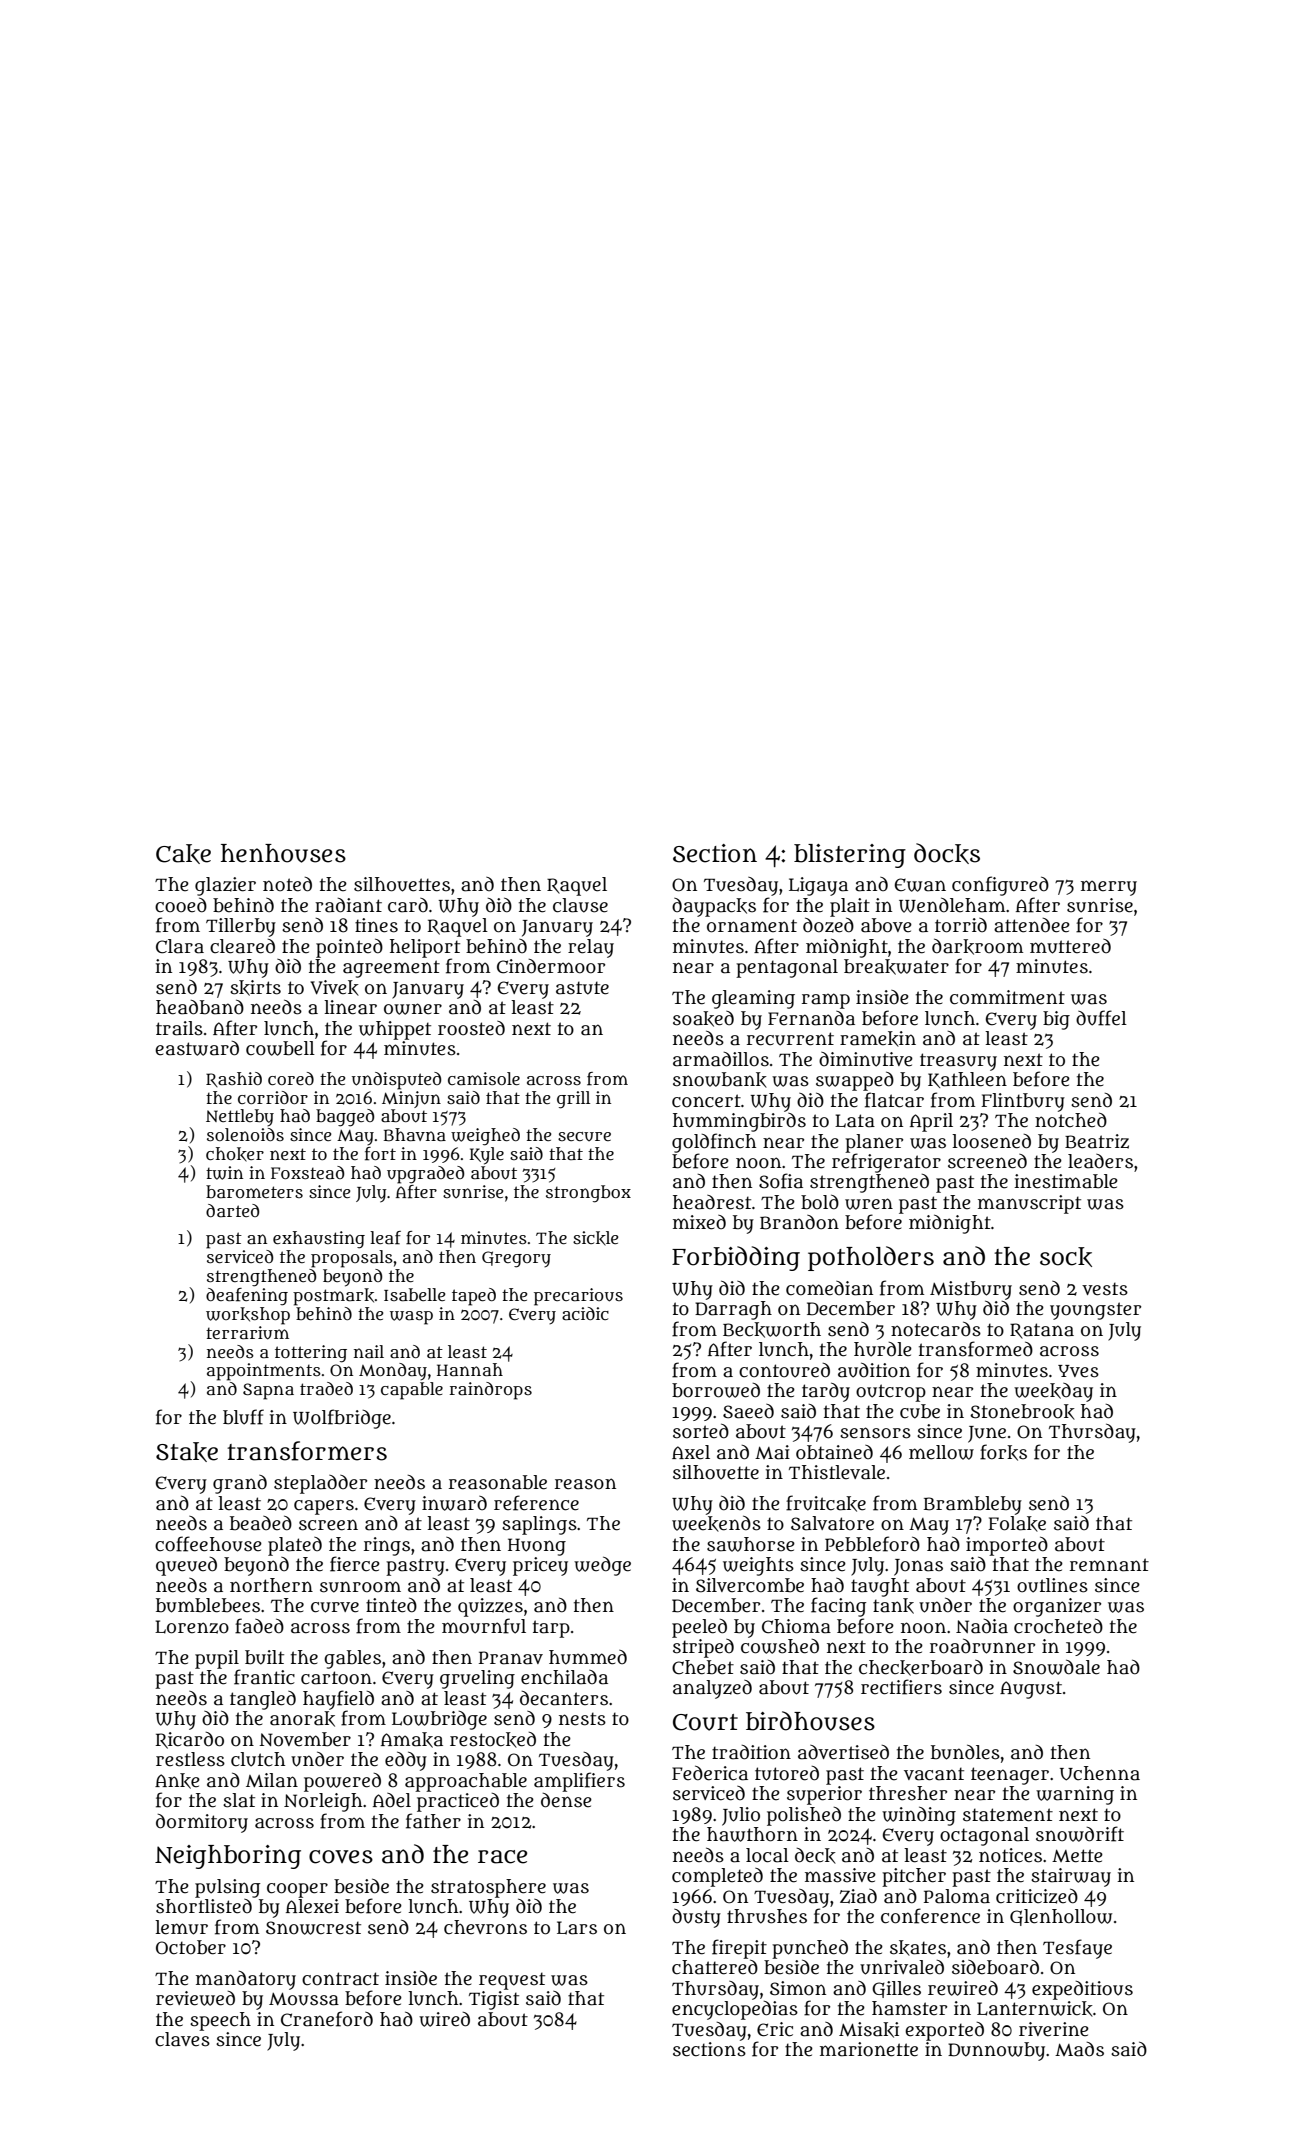 The width and height of the screenshot is (1305, 2149). I want to click on henhouses, so click(283, 853).
